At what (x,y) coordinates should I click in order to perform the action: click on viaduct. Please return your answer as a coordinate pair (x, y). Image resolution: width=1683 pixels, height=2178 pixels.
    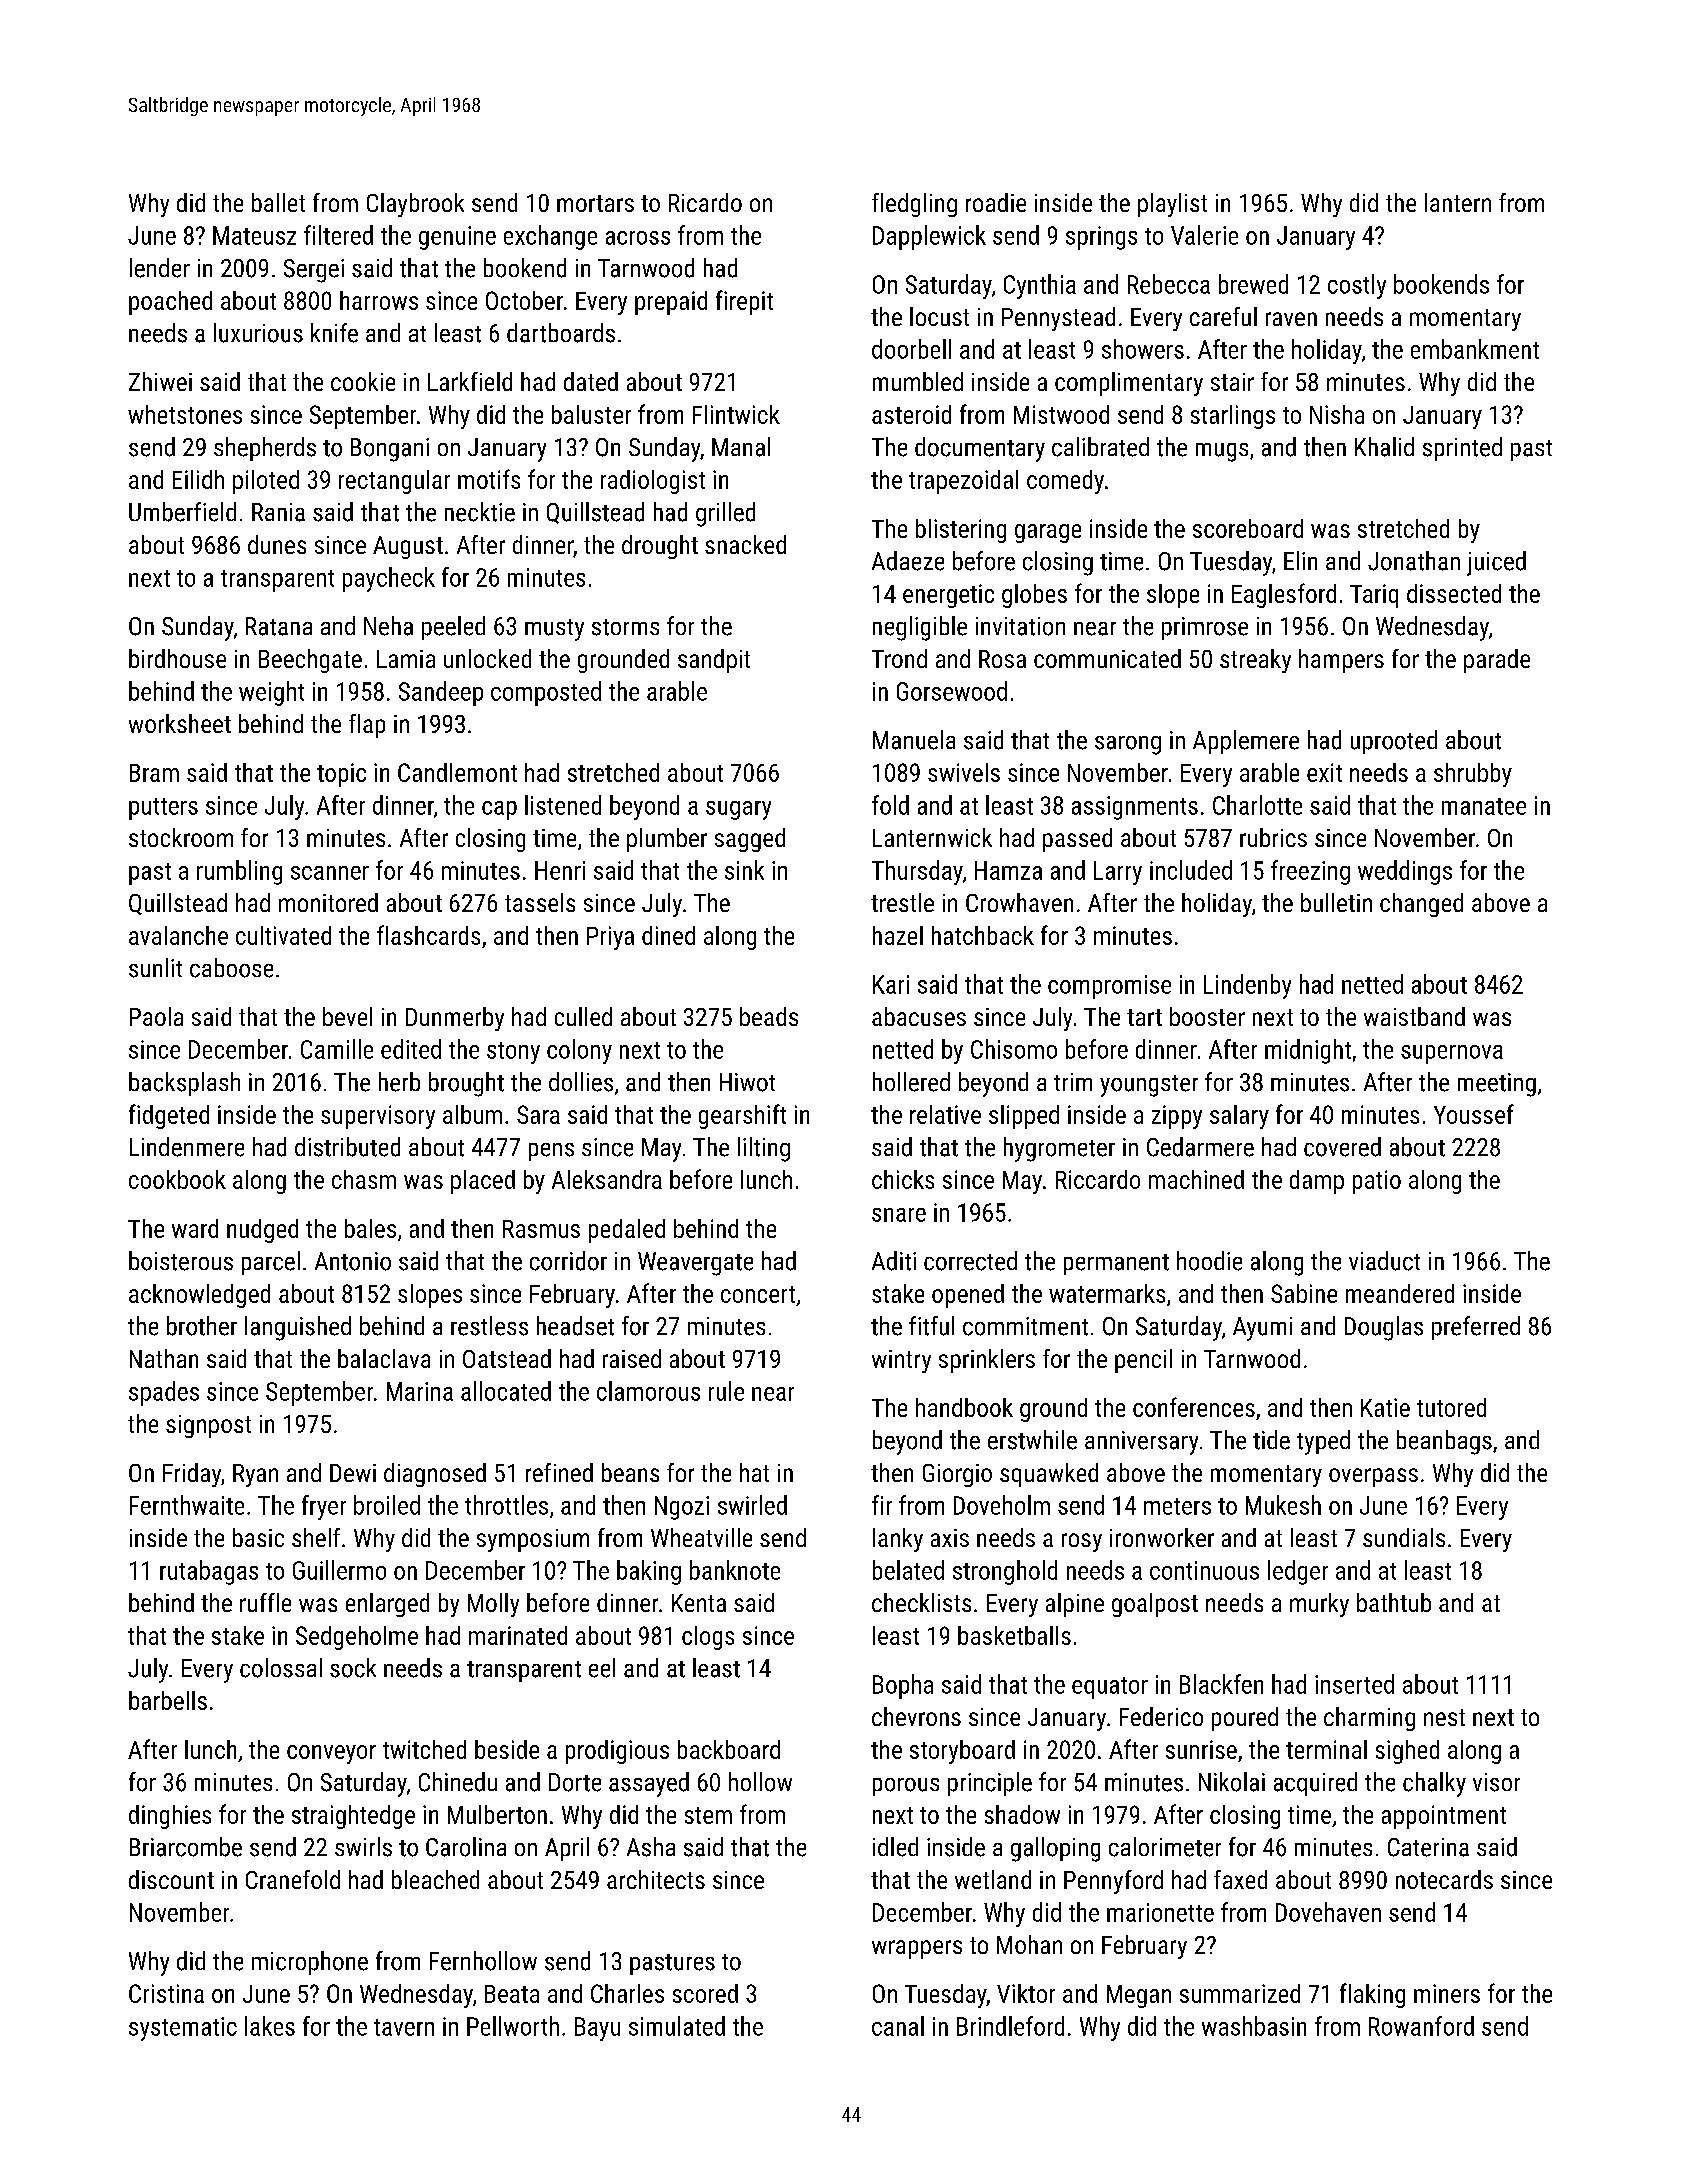
    Looking at the image, I should click on (1384, 1261).
